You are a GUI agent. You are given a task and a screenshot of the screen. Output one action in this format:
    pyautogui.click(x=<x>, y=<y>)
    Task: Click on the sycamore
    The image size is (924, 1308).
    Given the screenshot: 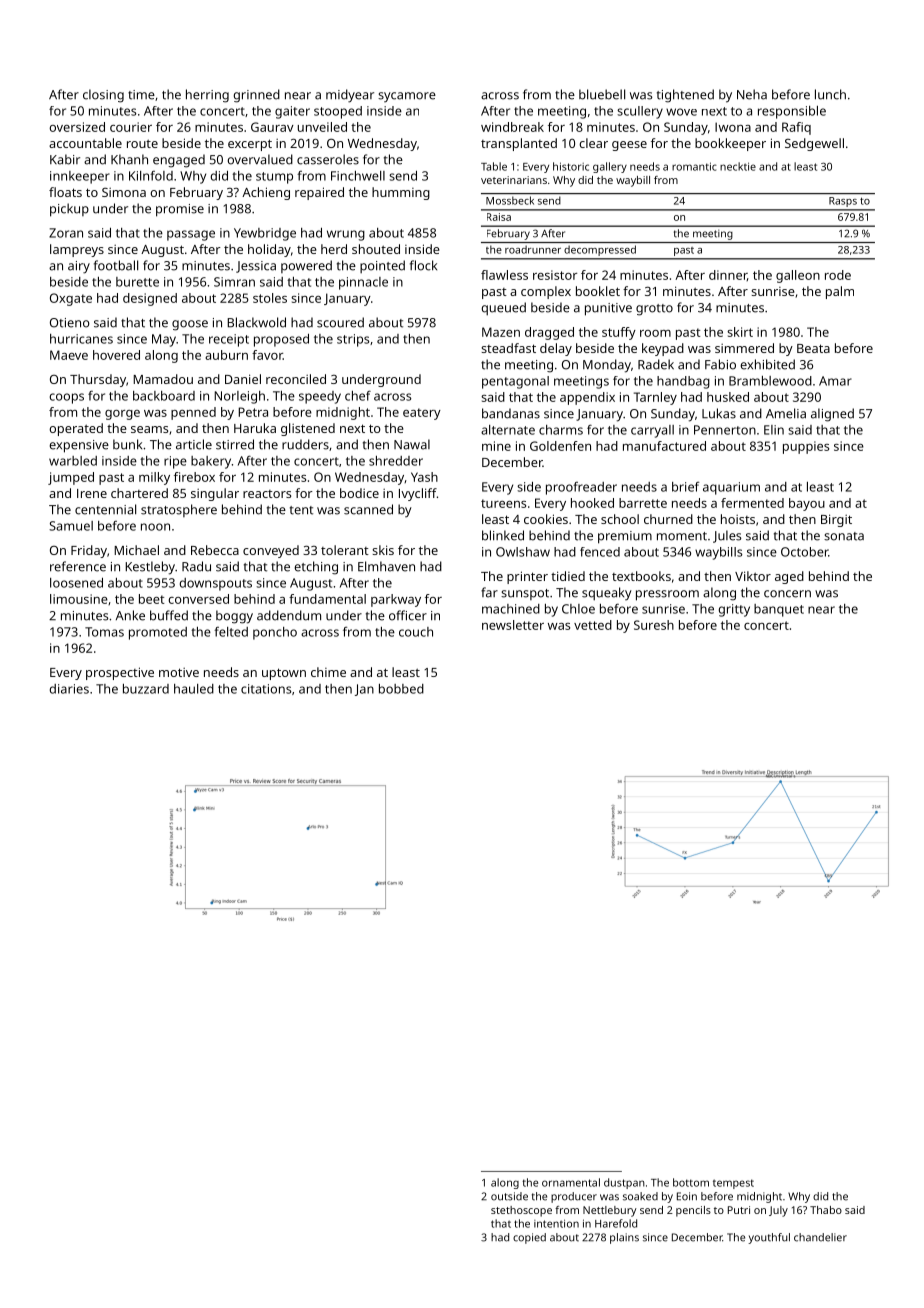 What is the action you would take?
    pyautogui.click(x=407, y=97)
